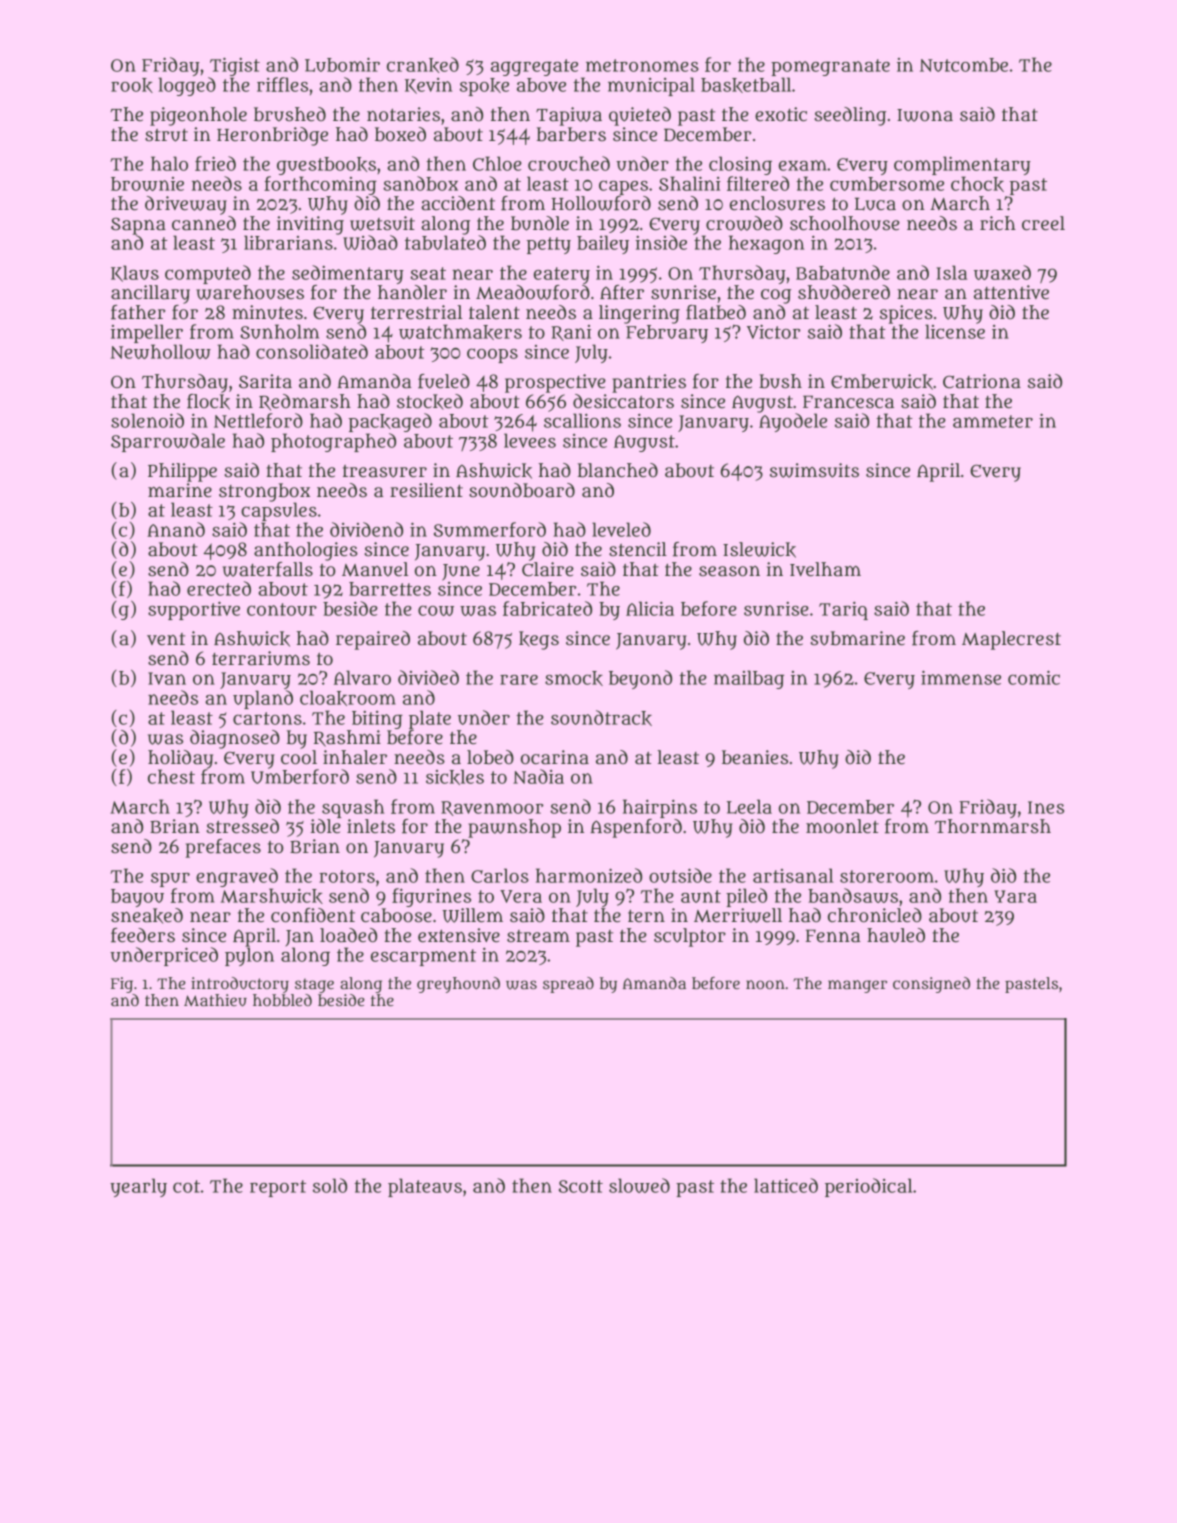  I want to click on metronomes, so click(642, 65).
